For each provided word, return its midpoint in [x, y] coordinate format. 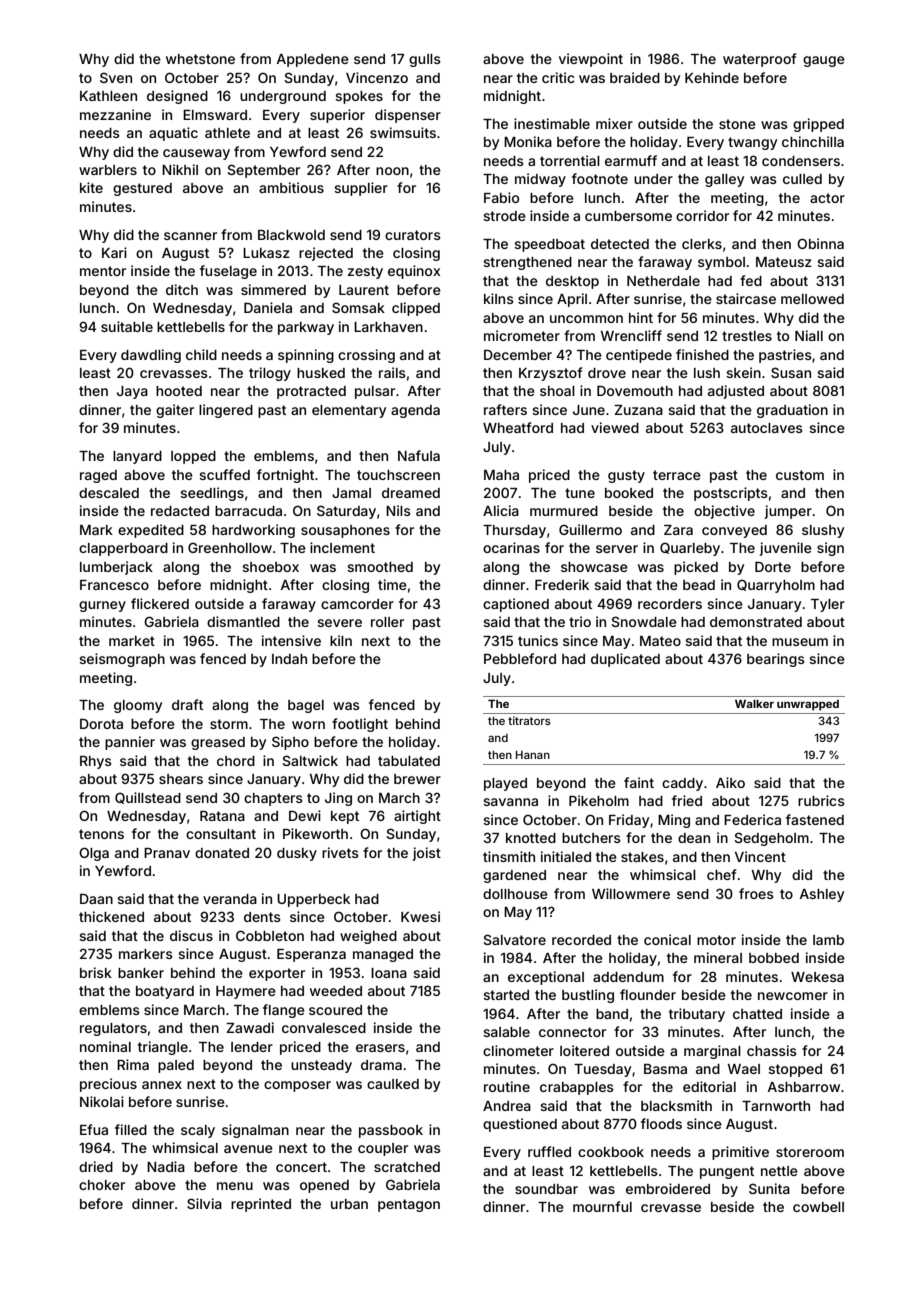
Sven [116, 77]
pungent [727, 1172]
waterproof [759, 60]
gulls [425, 60]
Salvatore [514, 939]
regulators [113, 1029]
